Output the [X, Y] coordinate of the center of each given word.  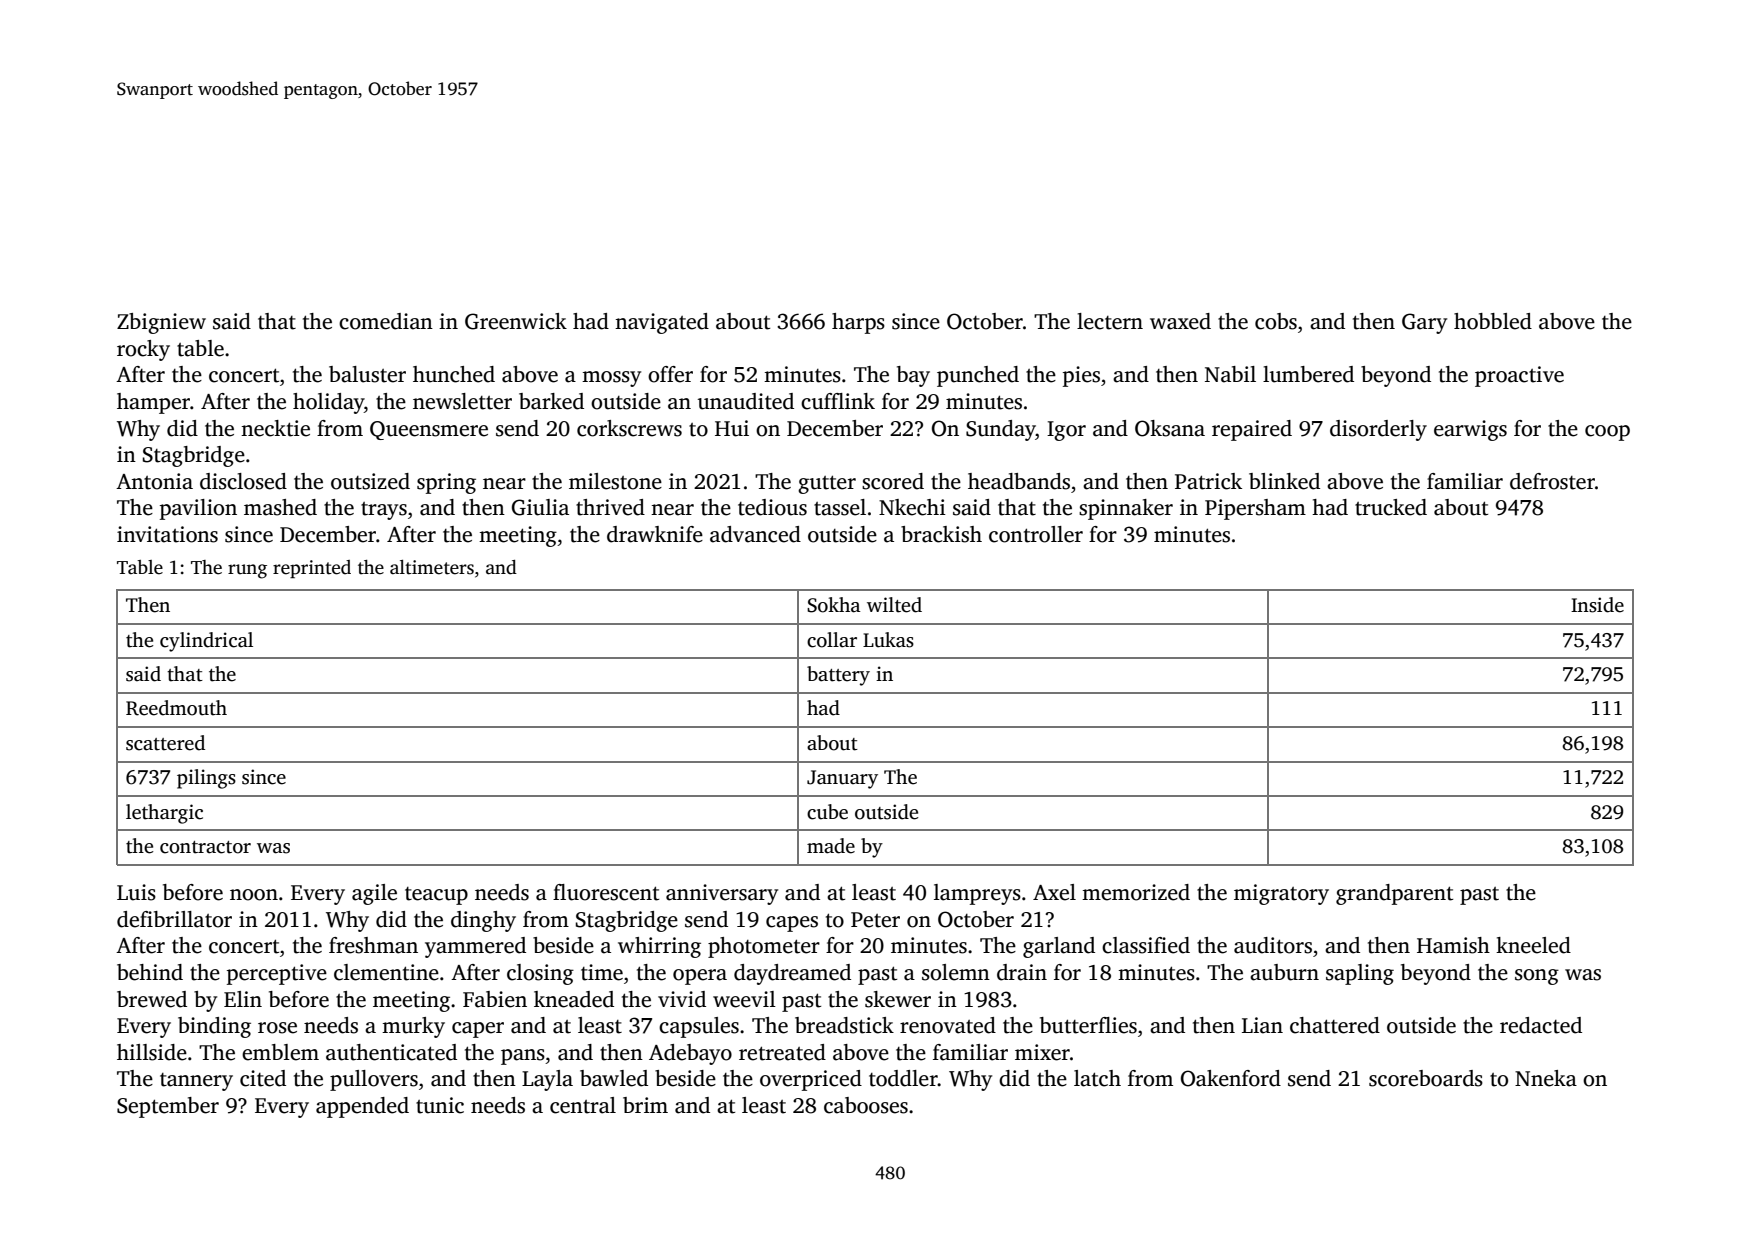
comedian [386, 321]
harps [858, 323]
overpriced [811, 1080]
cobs [1276, 321]
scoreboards [1426, 1078]
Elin [243, 999]
